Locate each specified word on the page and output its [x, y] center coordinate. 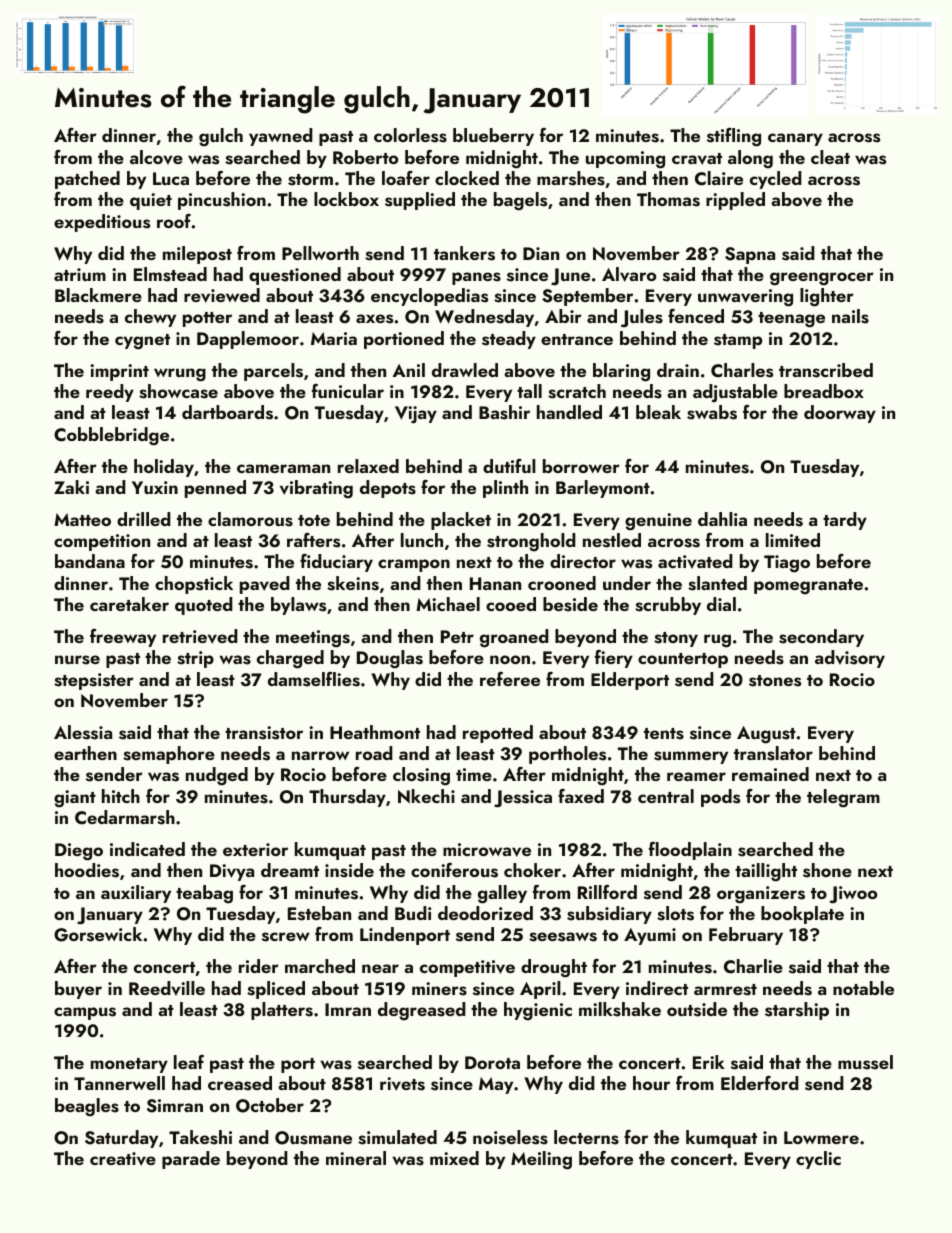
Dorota [492, 1062]
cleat [830, 157]
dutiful [509, 466]
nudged [217, 776]
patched [87, 180]
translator [773, 753]
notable [863, 988]
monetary [129, 1065]
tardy [845, 521]
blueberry [493, 137]
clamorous [250, 519]
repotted [498, 734]
